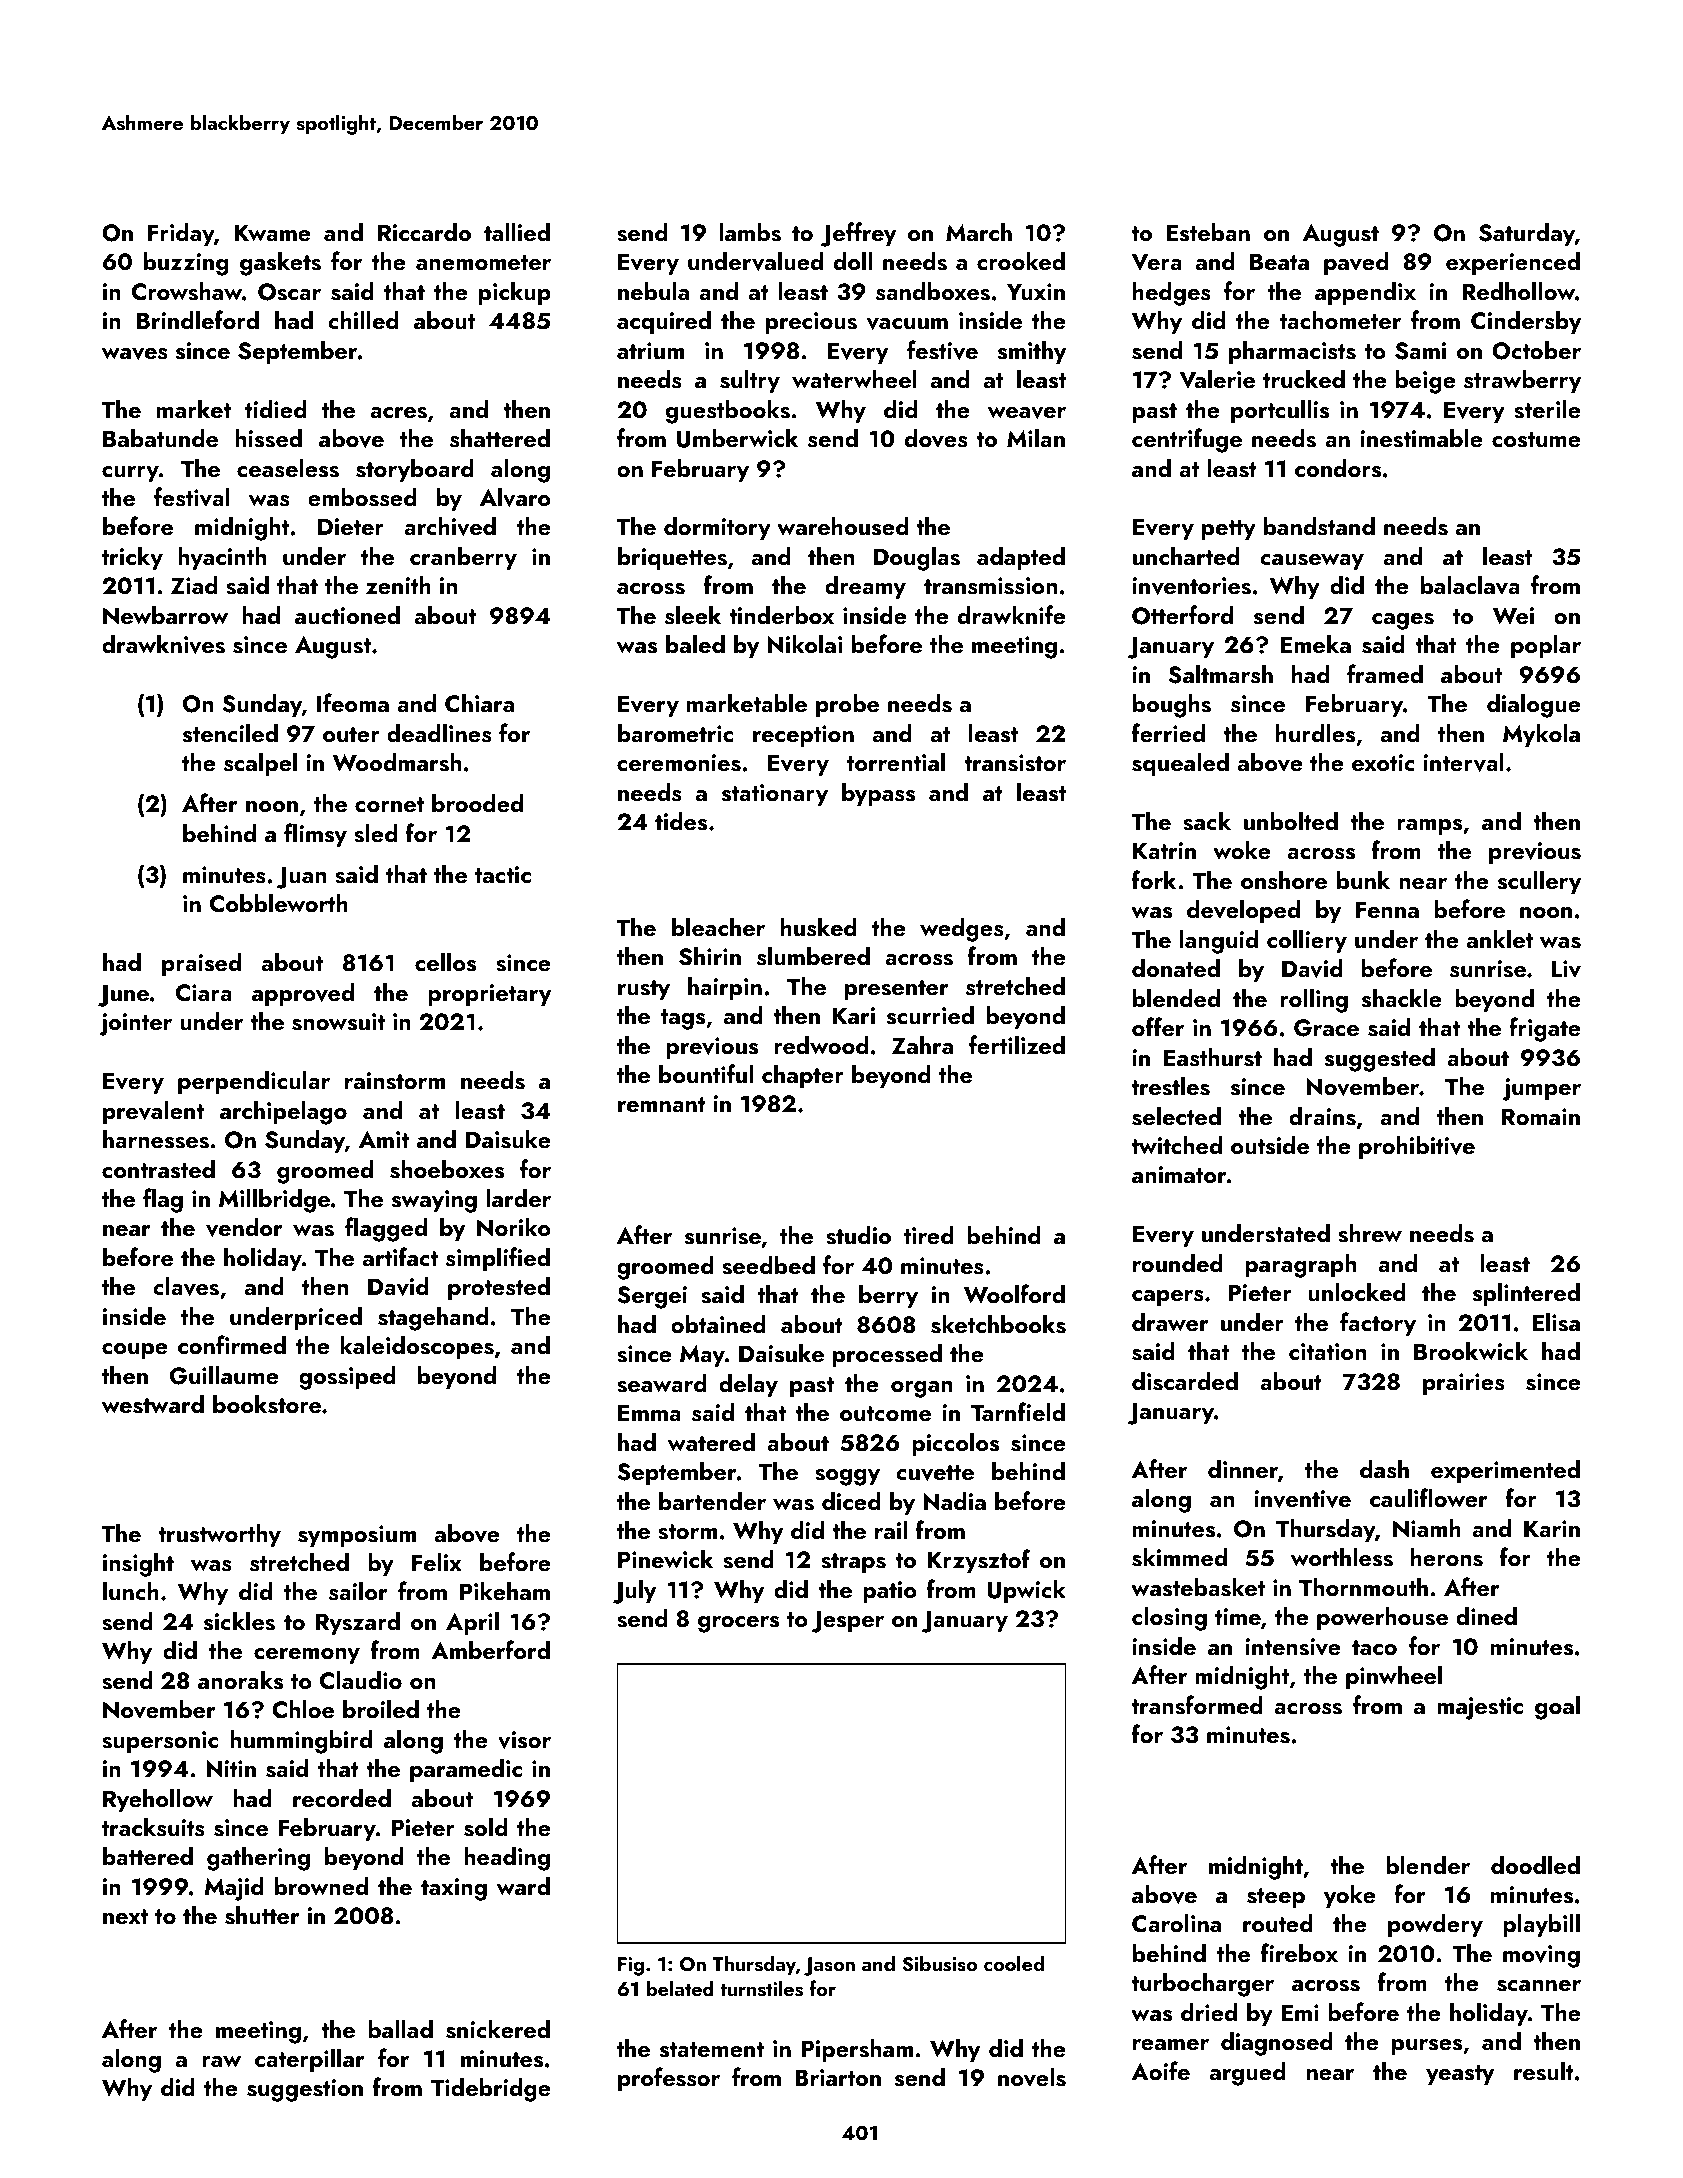 The width and height of the screenshot is (1683, 2178). Describe the element at coordinates (315, 835) in the screenshot. I see `flimsy` at that location.
